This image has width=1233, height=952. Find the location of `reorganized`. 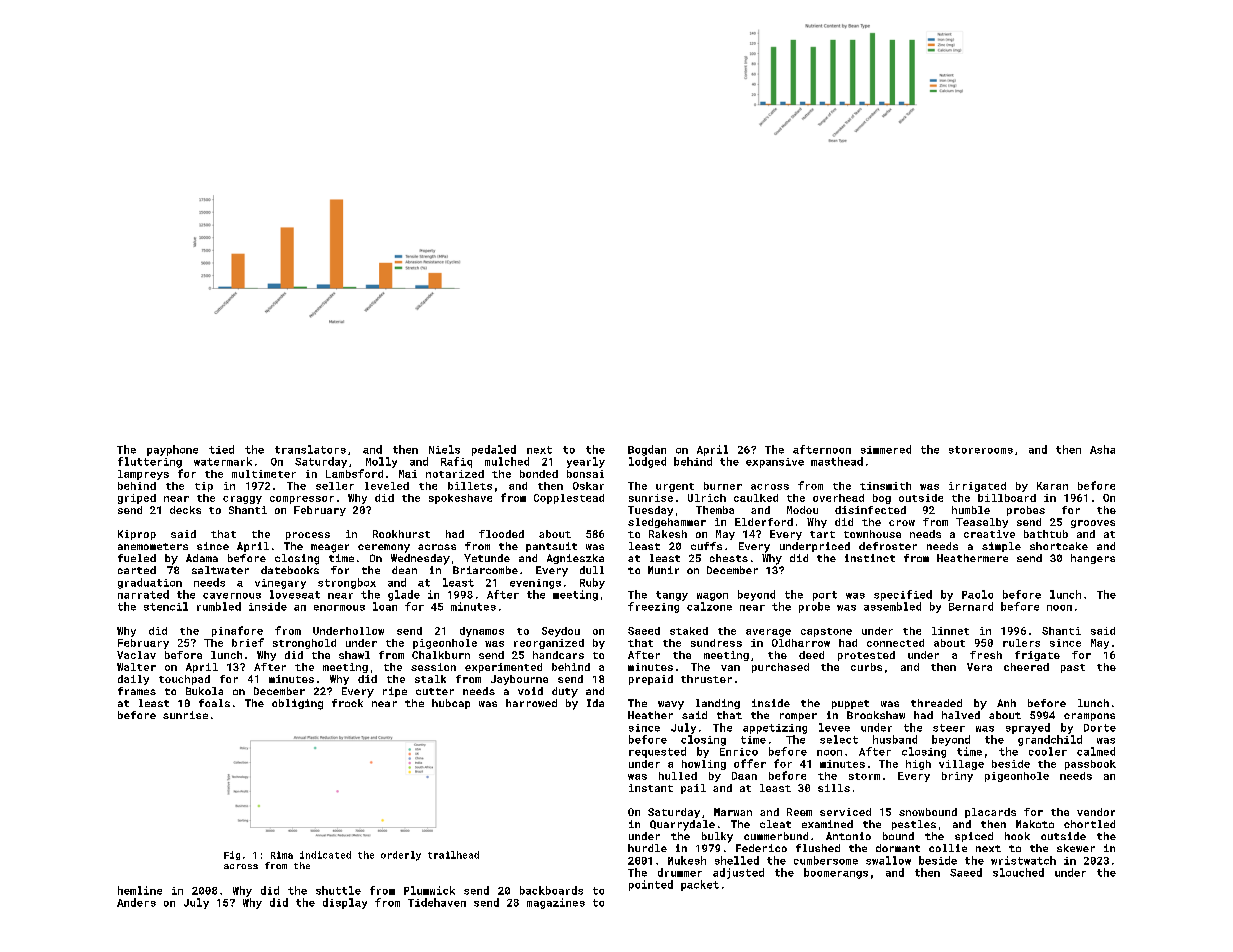

reorganized is located at coordinates (549, 644).
